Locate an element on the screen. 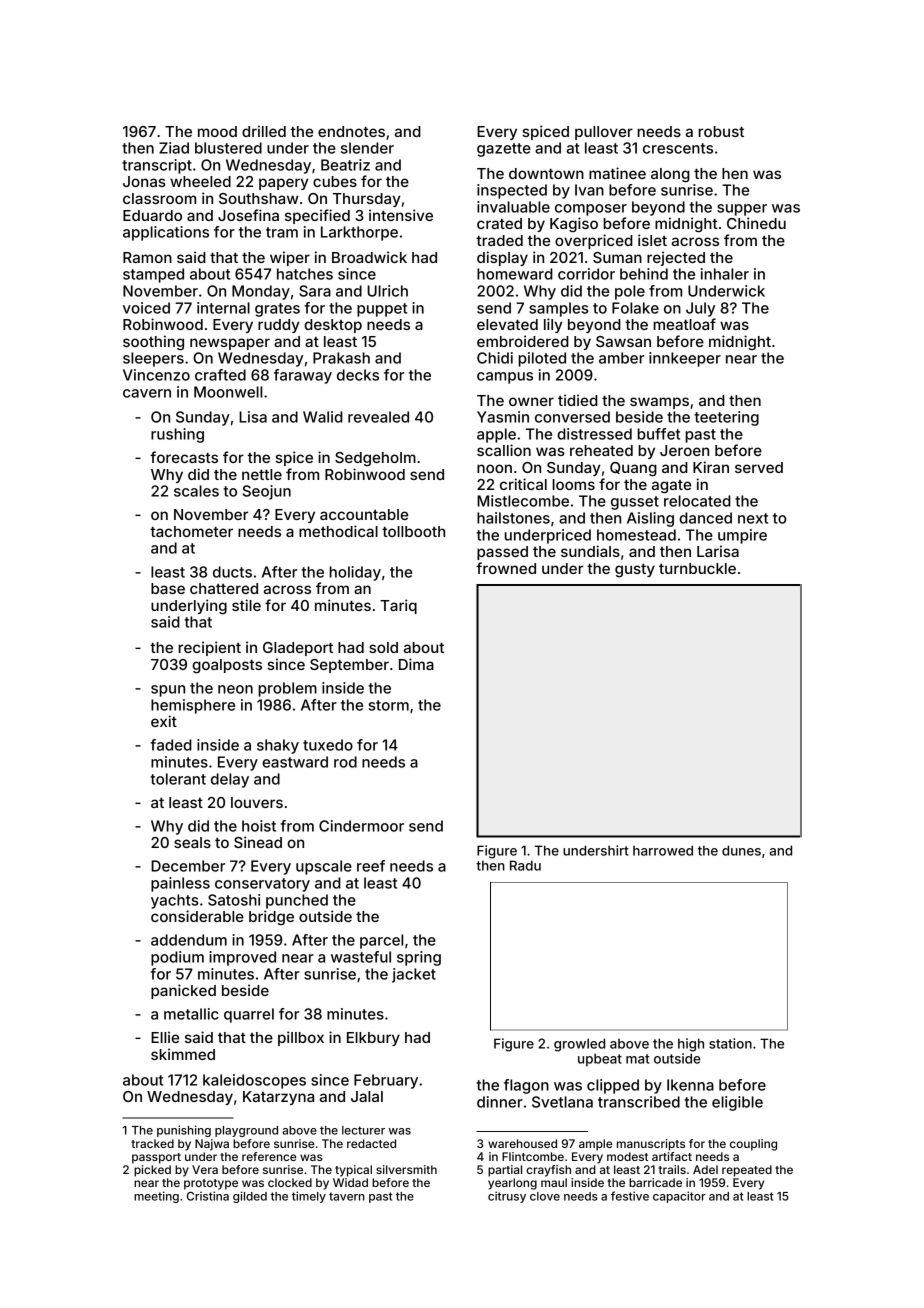  matinee is located at coordinates (617, 173).
